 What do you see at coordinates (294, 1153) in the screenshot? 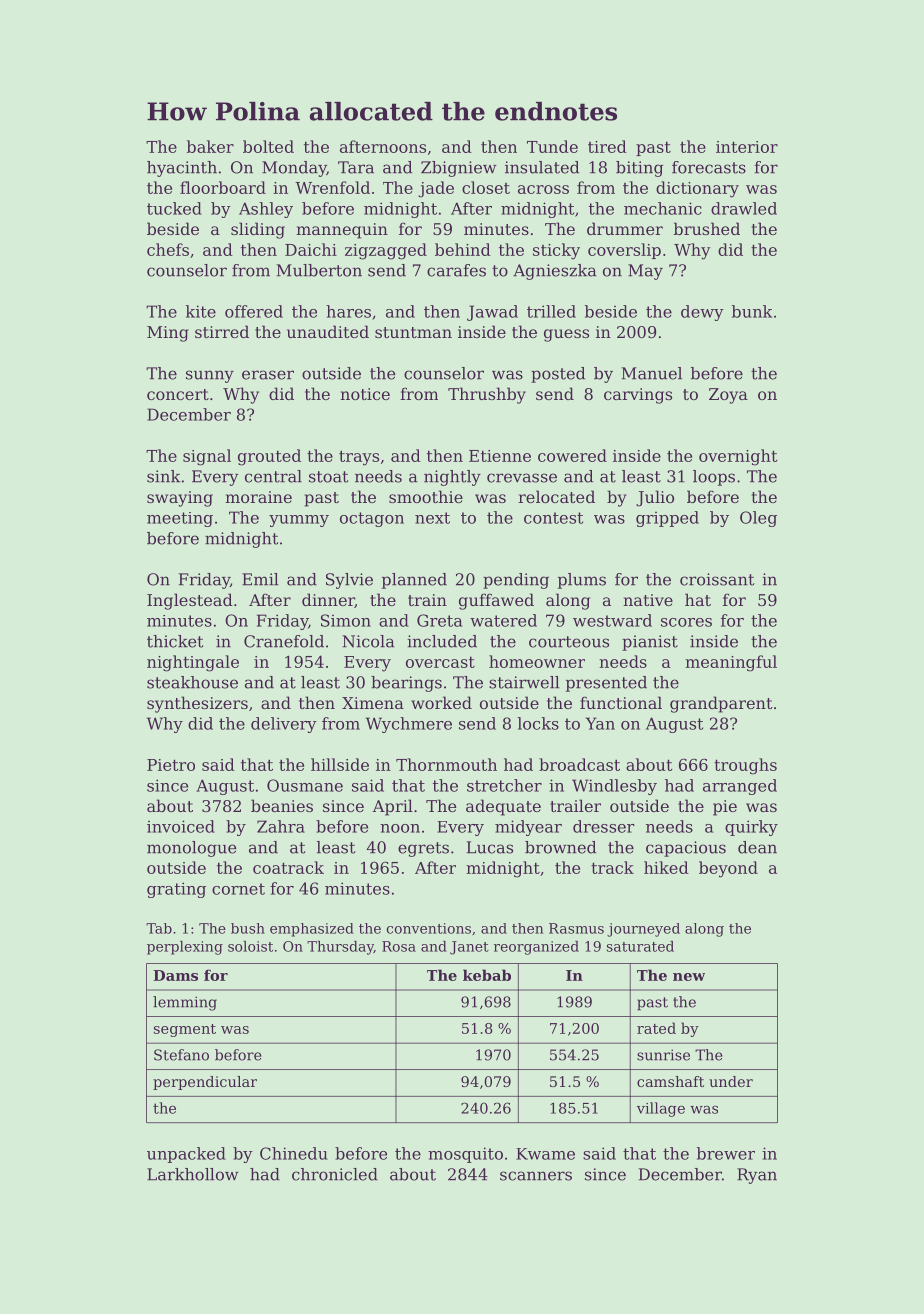
I see `Chinedu` at bounding box center [294, 1153].
